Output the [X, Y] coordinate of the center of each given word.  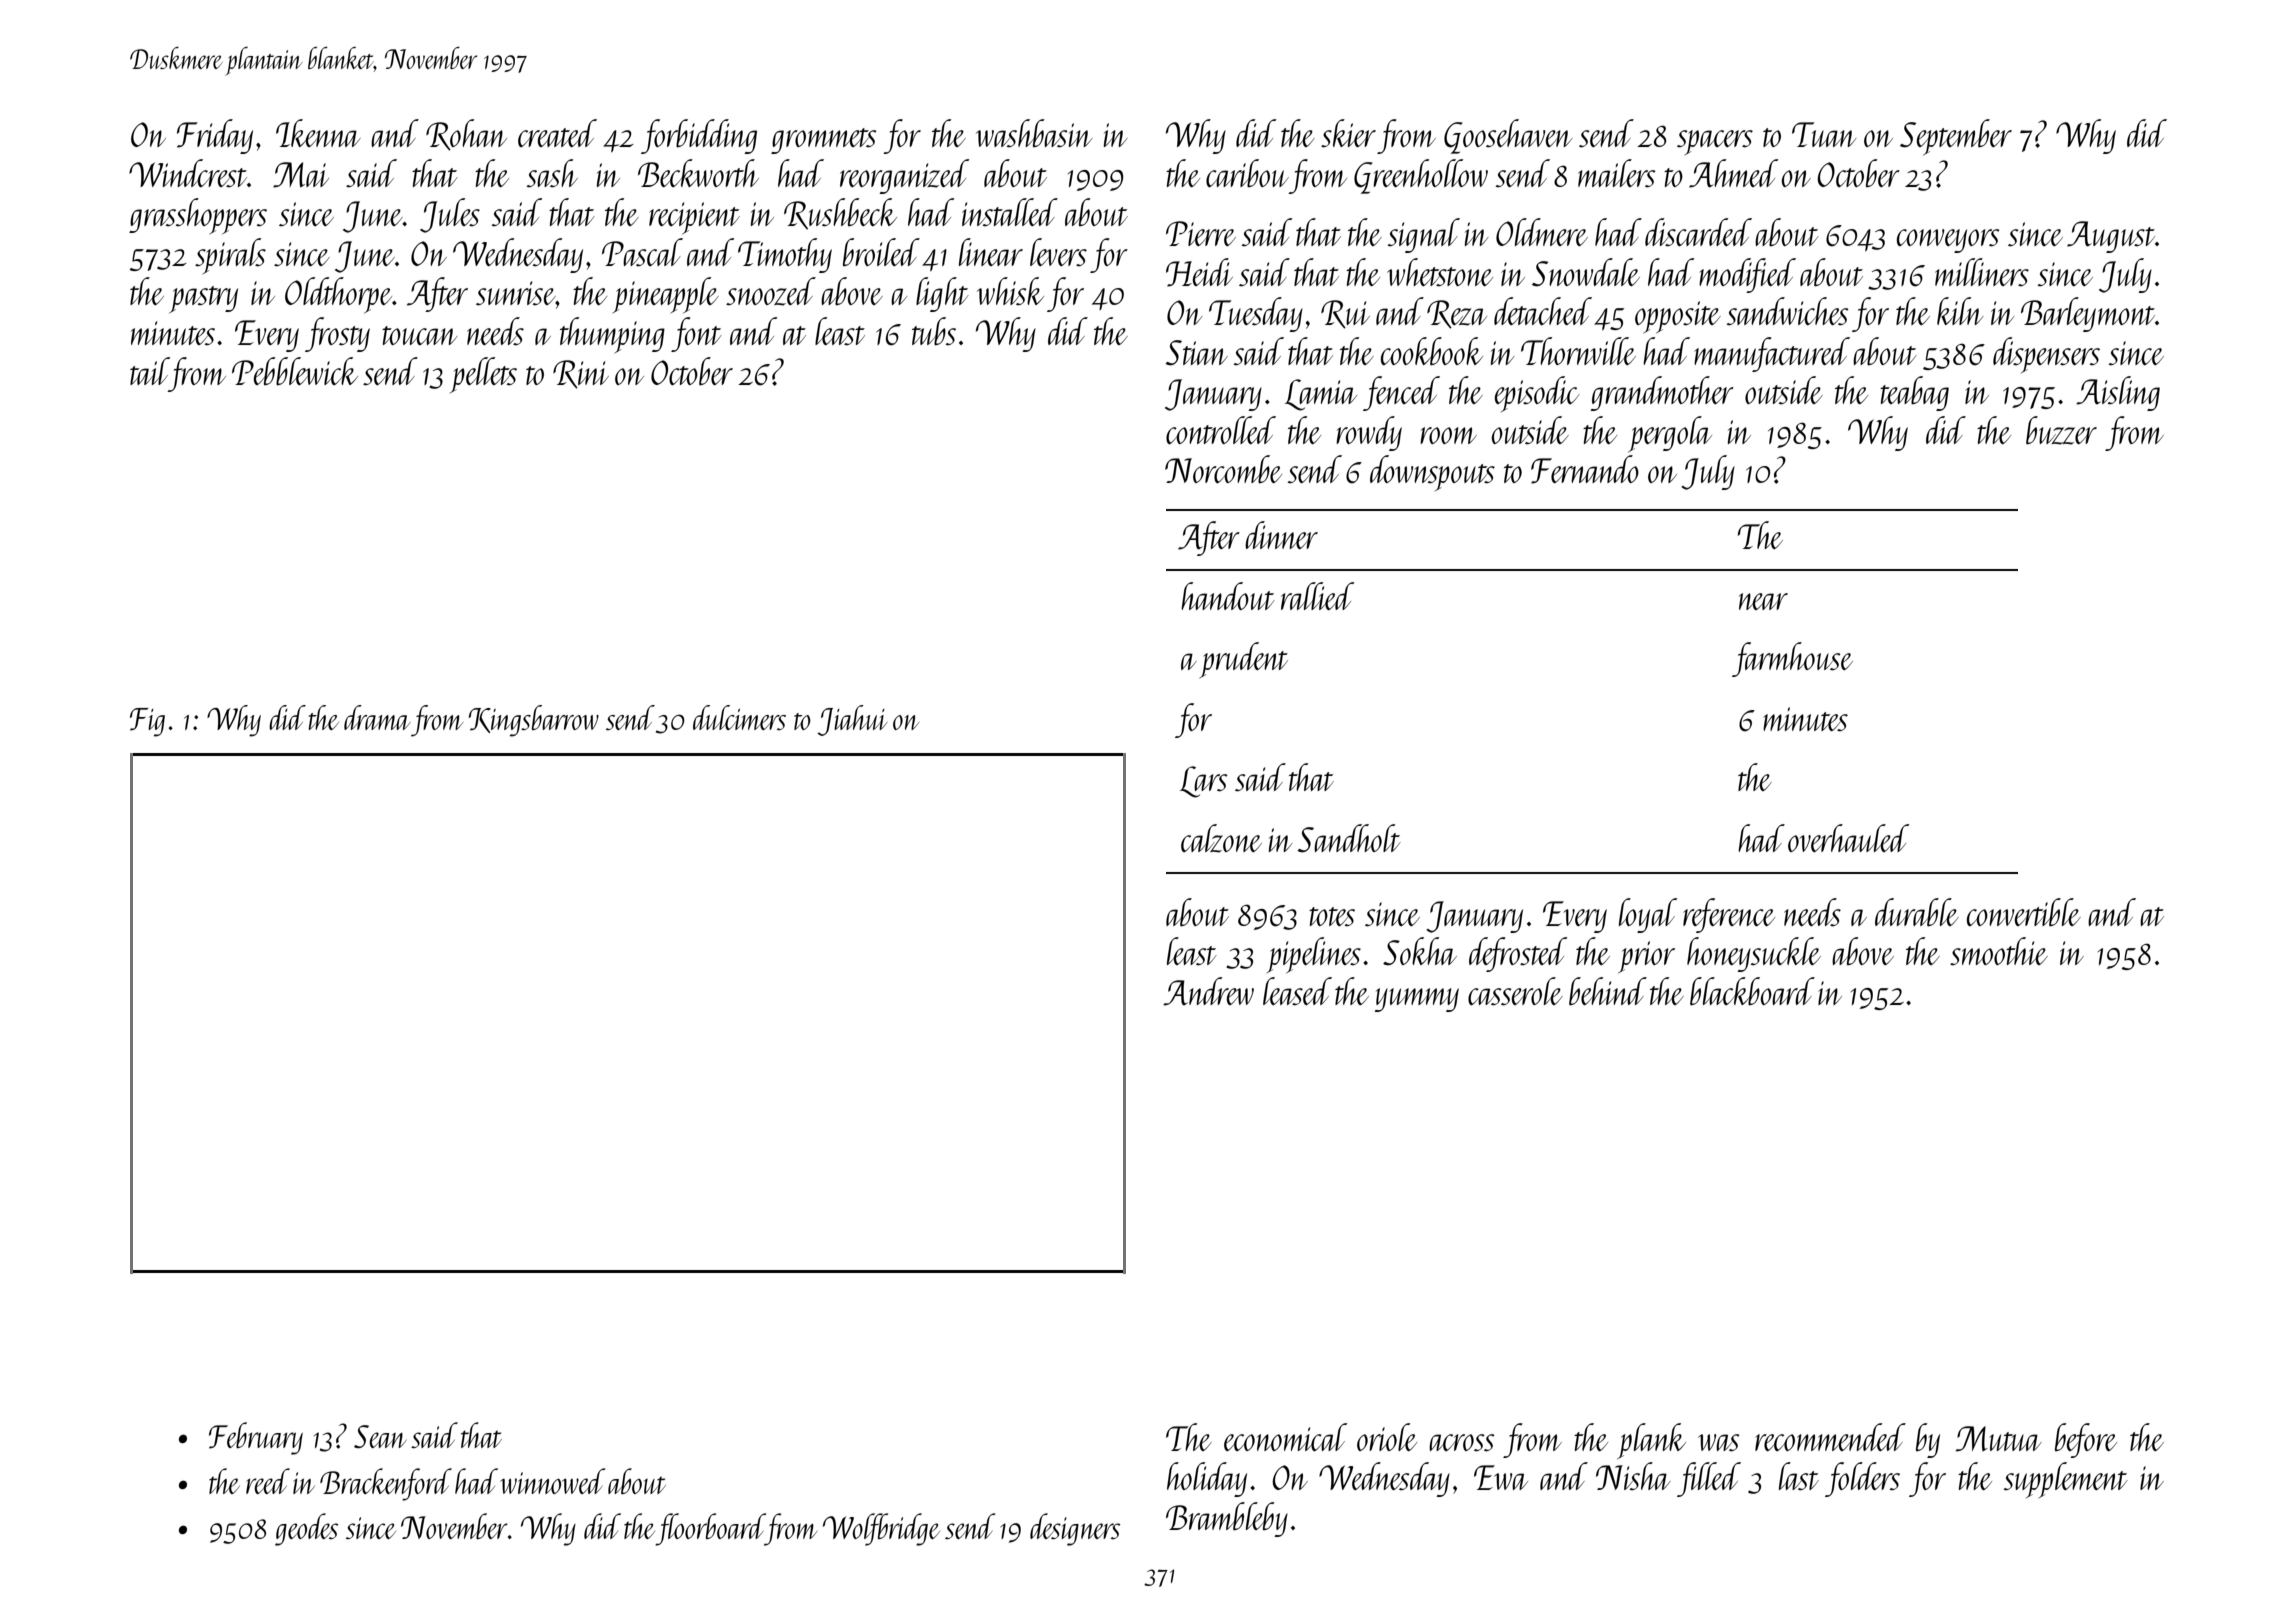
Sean [380, 1436]
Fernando [1585, 469]
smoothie [1999, 951]
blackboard [1752, 991]
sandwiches [1787, 311]
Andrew [1208, 991]
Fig [147, 722]
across [1462, 1443]
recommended [1830, 1437]
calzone [1221, 838]
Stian [1196, 353]
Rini [581, 374]
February [256, 1438]
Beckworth [698, 173]
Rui [1345, 314]
